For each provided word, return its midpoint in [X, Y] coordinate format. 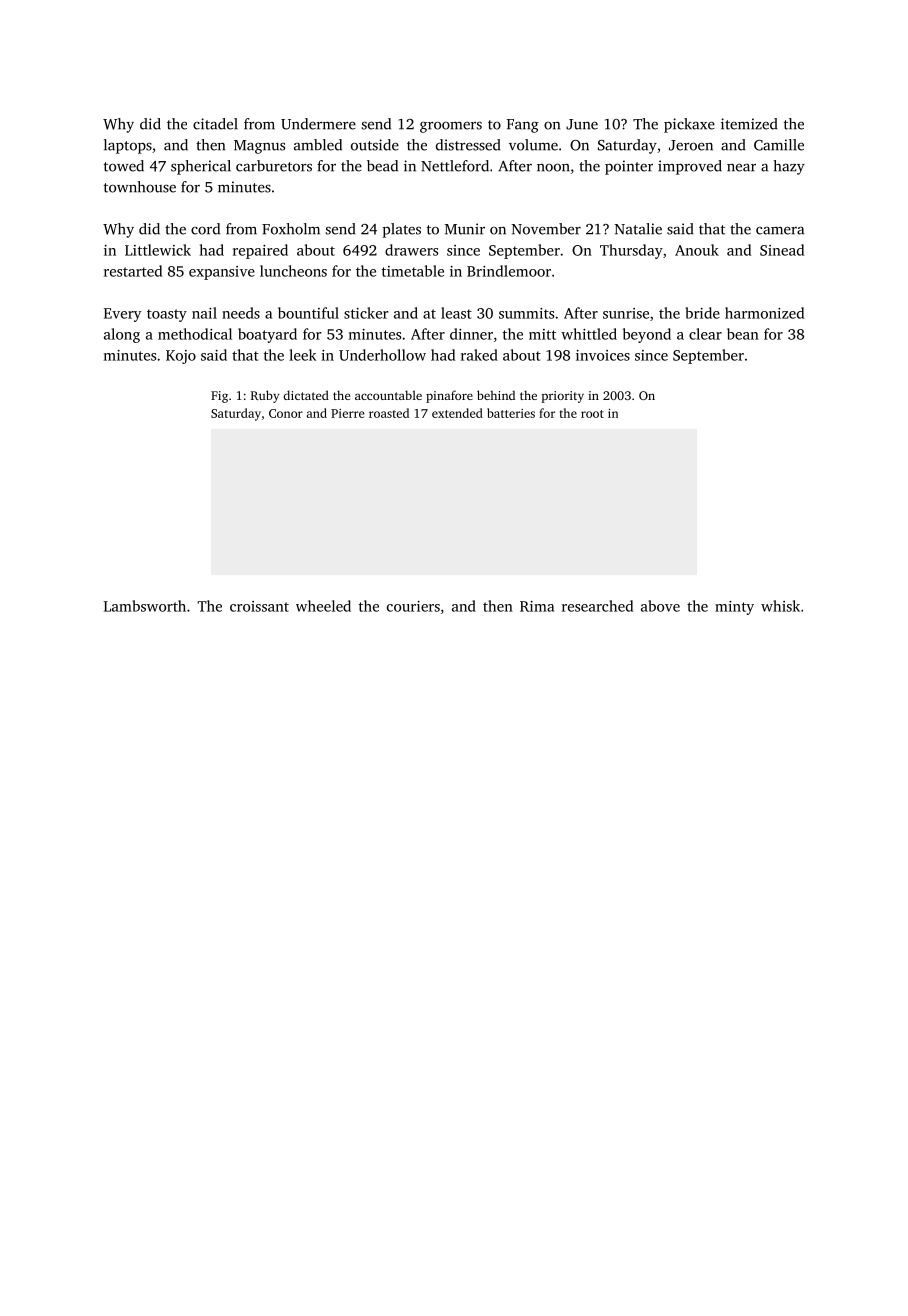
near [741, 168]
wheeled [323, 606]
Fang [522, 126]
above [660, 606]
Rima [537, 606]
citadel [215, 124]
